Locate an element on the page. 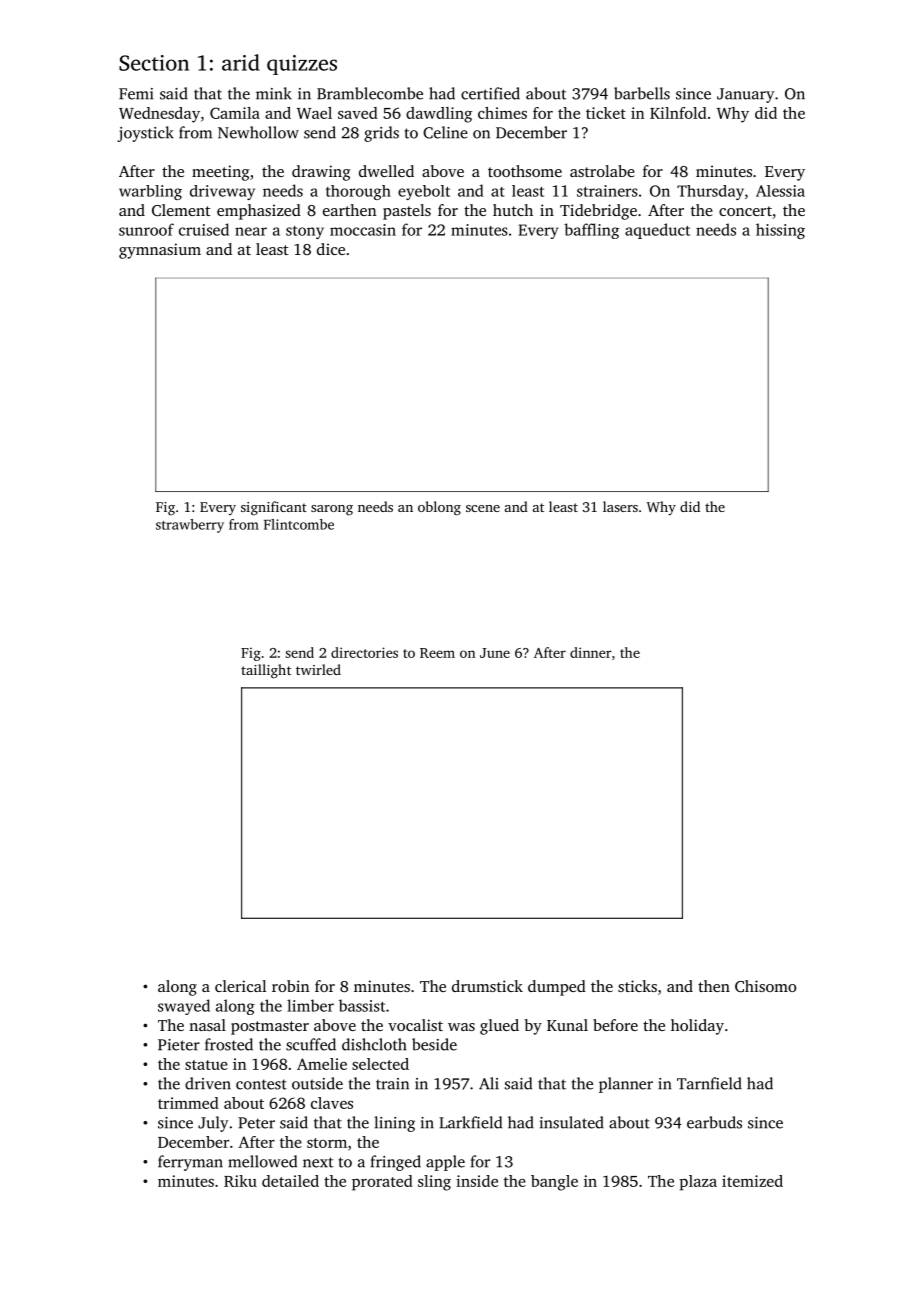  Chisomo is located at coordinates (765, 986).
